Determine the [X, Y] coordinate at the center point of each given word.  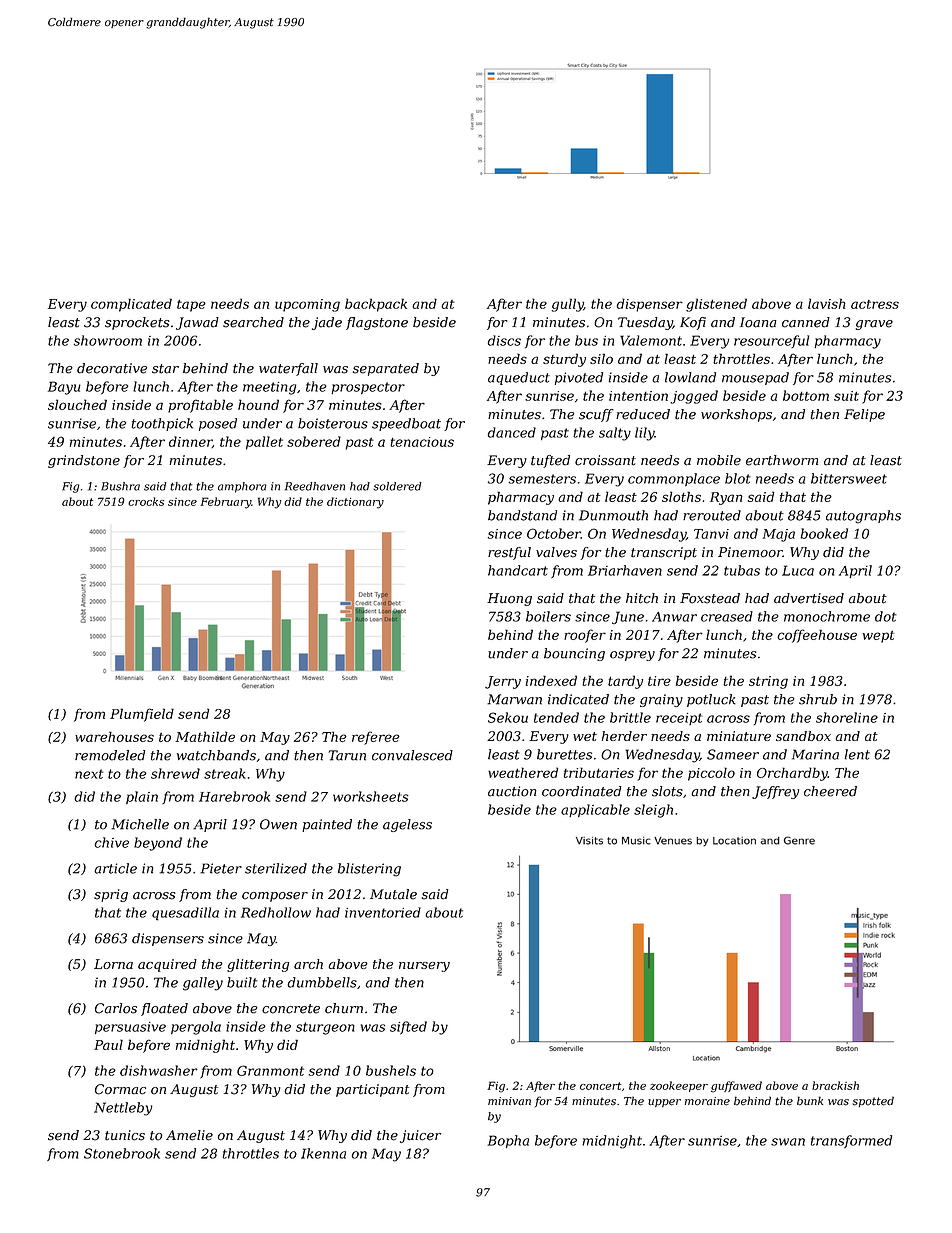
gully [567, 305]
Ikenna [323, 1153]
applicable [595, 810]
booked [824, 533]
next [89, 774]
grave [874, 325]
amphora [242, 487]
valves [556, 552]
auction [512, 791]
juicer [420, 1136]
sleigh [653, 811]
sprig [111, 895]
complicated [131, 305]
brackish [835, 1085]
